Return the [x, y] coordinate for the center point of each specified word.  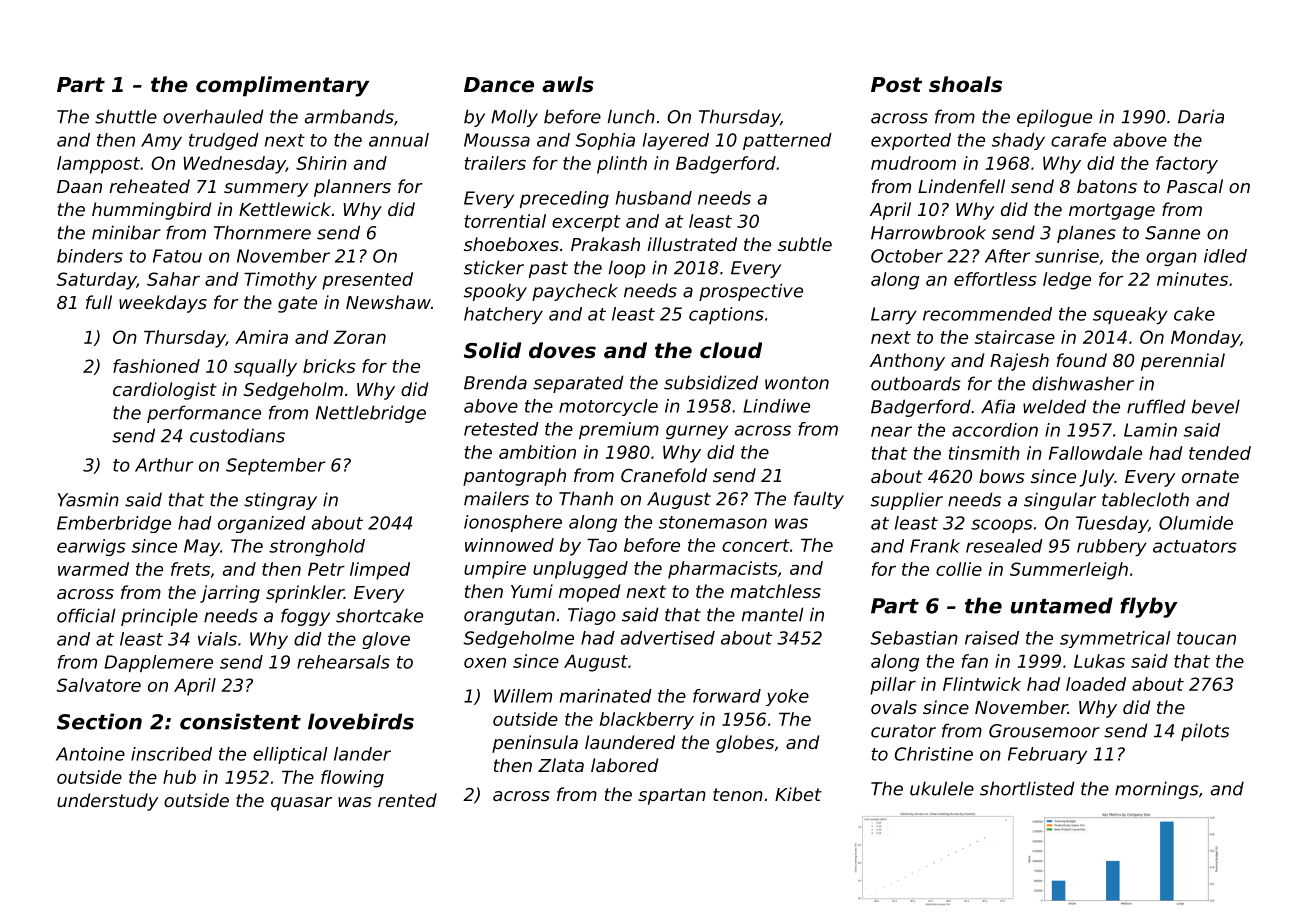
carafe [1078, 140]
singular [1060, 501]
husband [654, 198]
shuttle [126, 116]
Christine [934, 754]
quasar [301, 804]
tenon [738, 794]
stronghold [317, 547]
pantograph [514, 477]
